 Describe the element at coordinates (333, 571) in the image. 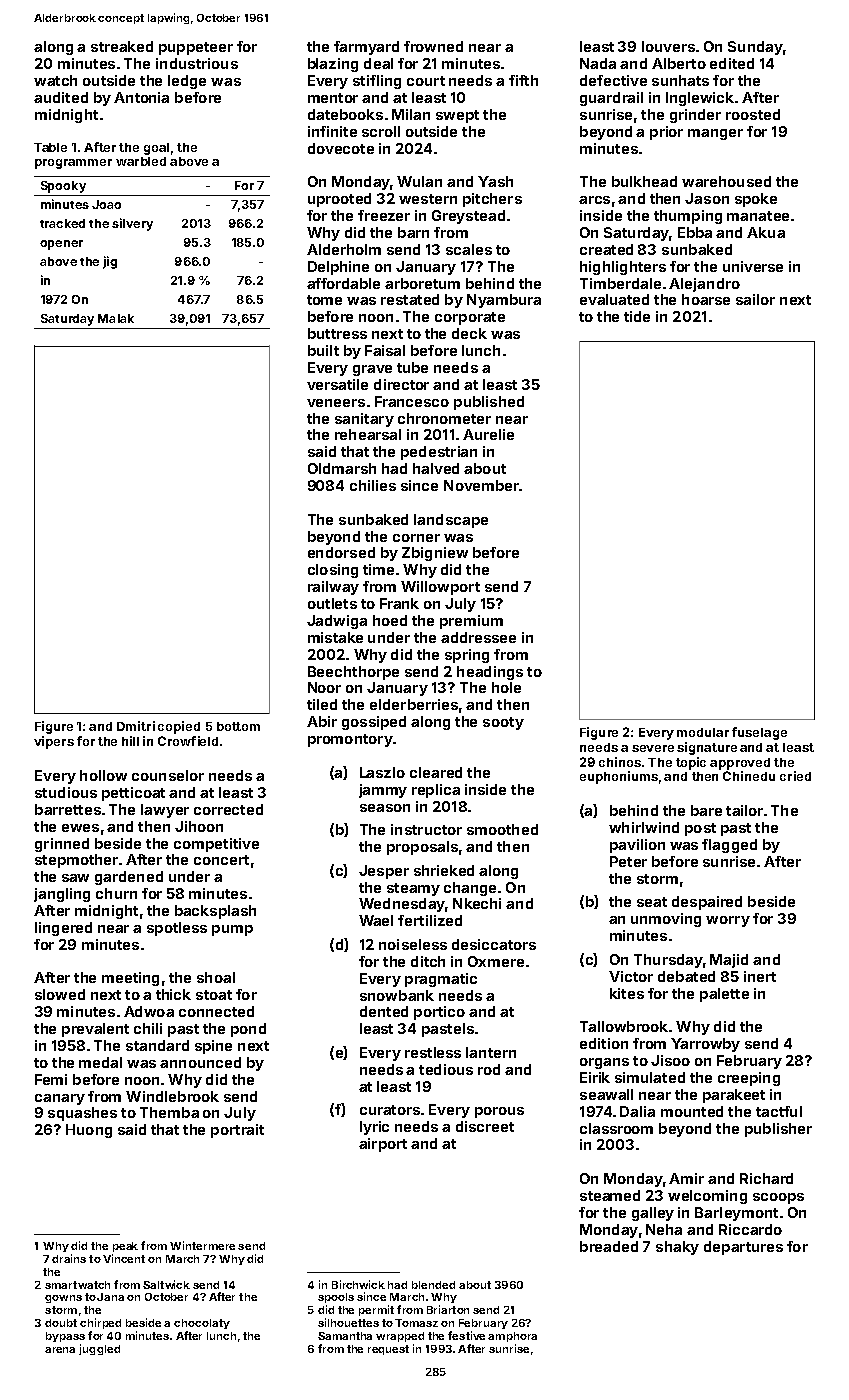

I see `closing` at that location.
